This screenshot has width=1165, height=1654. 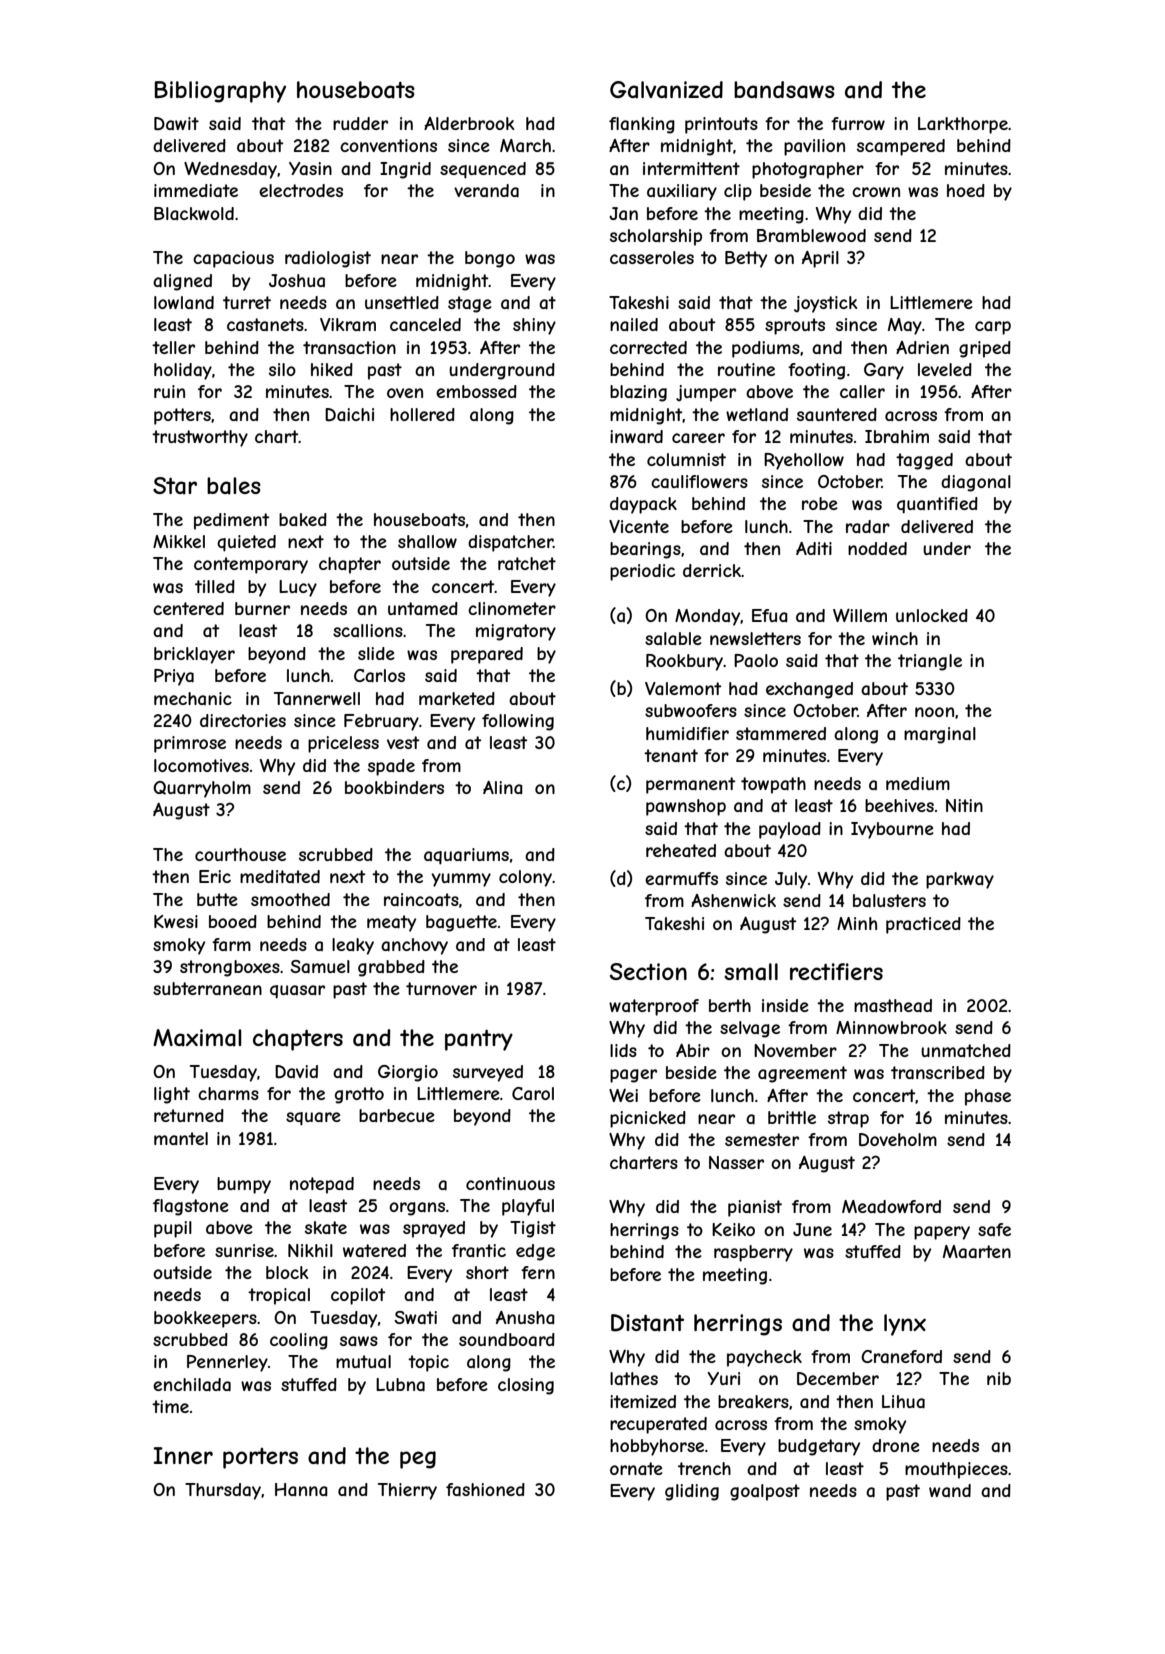 I want to click on hoed, so click(x=966, y=190).
